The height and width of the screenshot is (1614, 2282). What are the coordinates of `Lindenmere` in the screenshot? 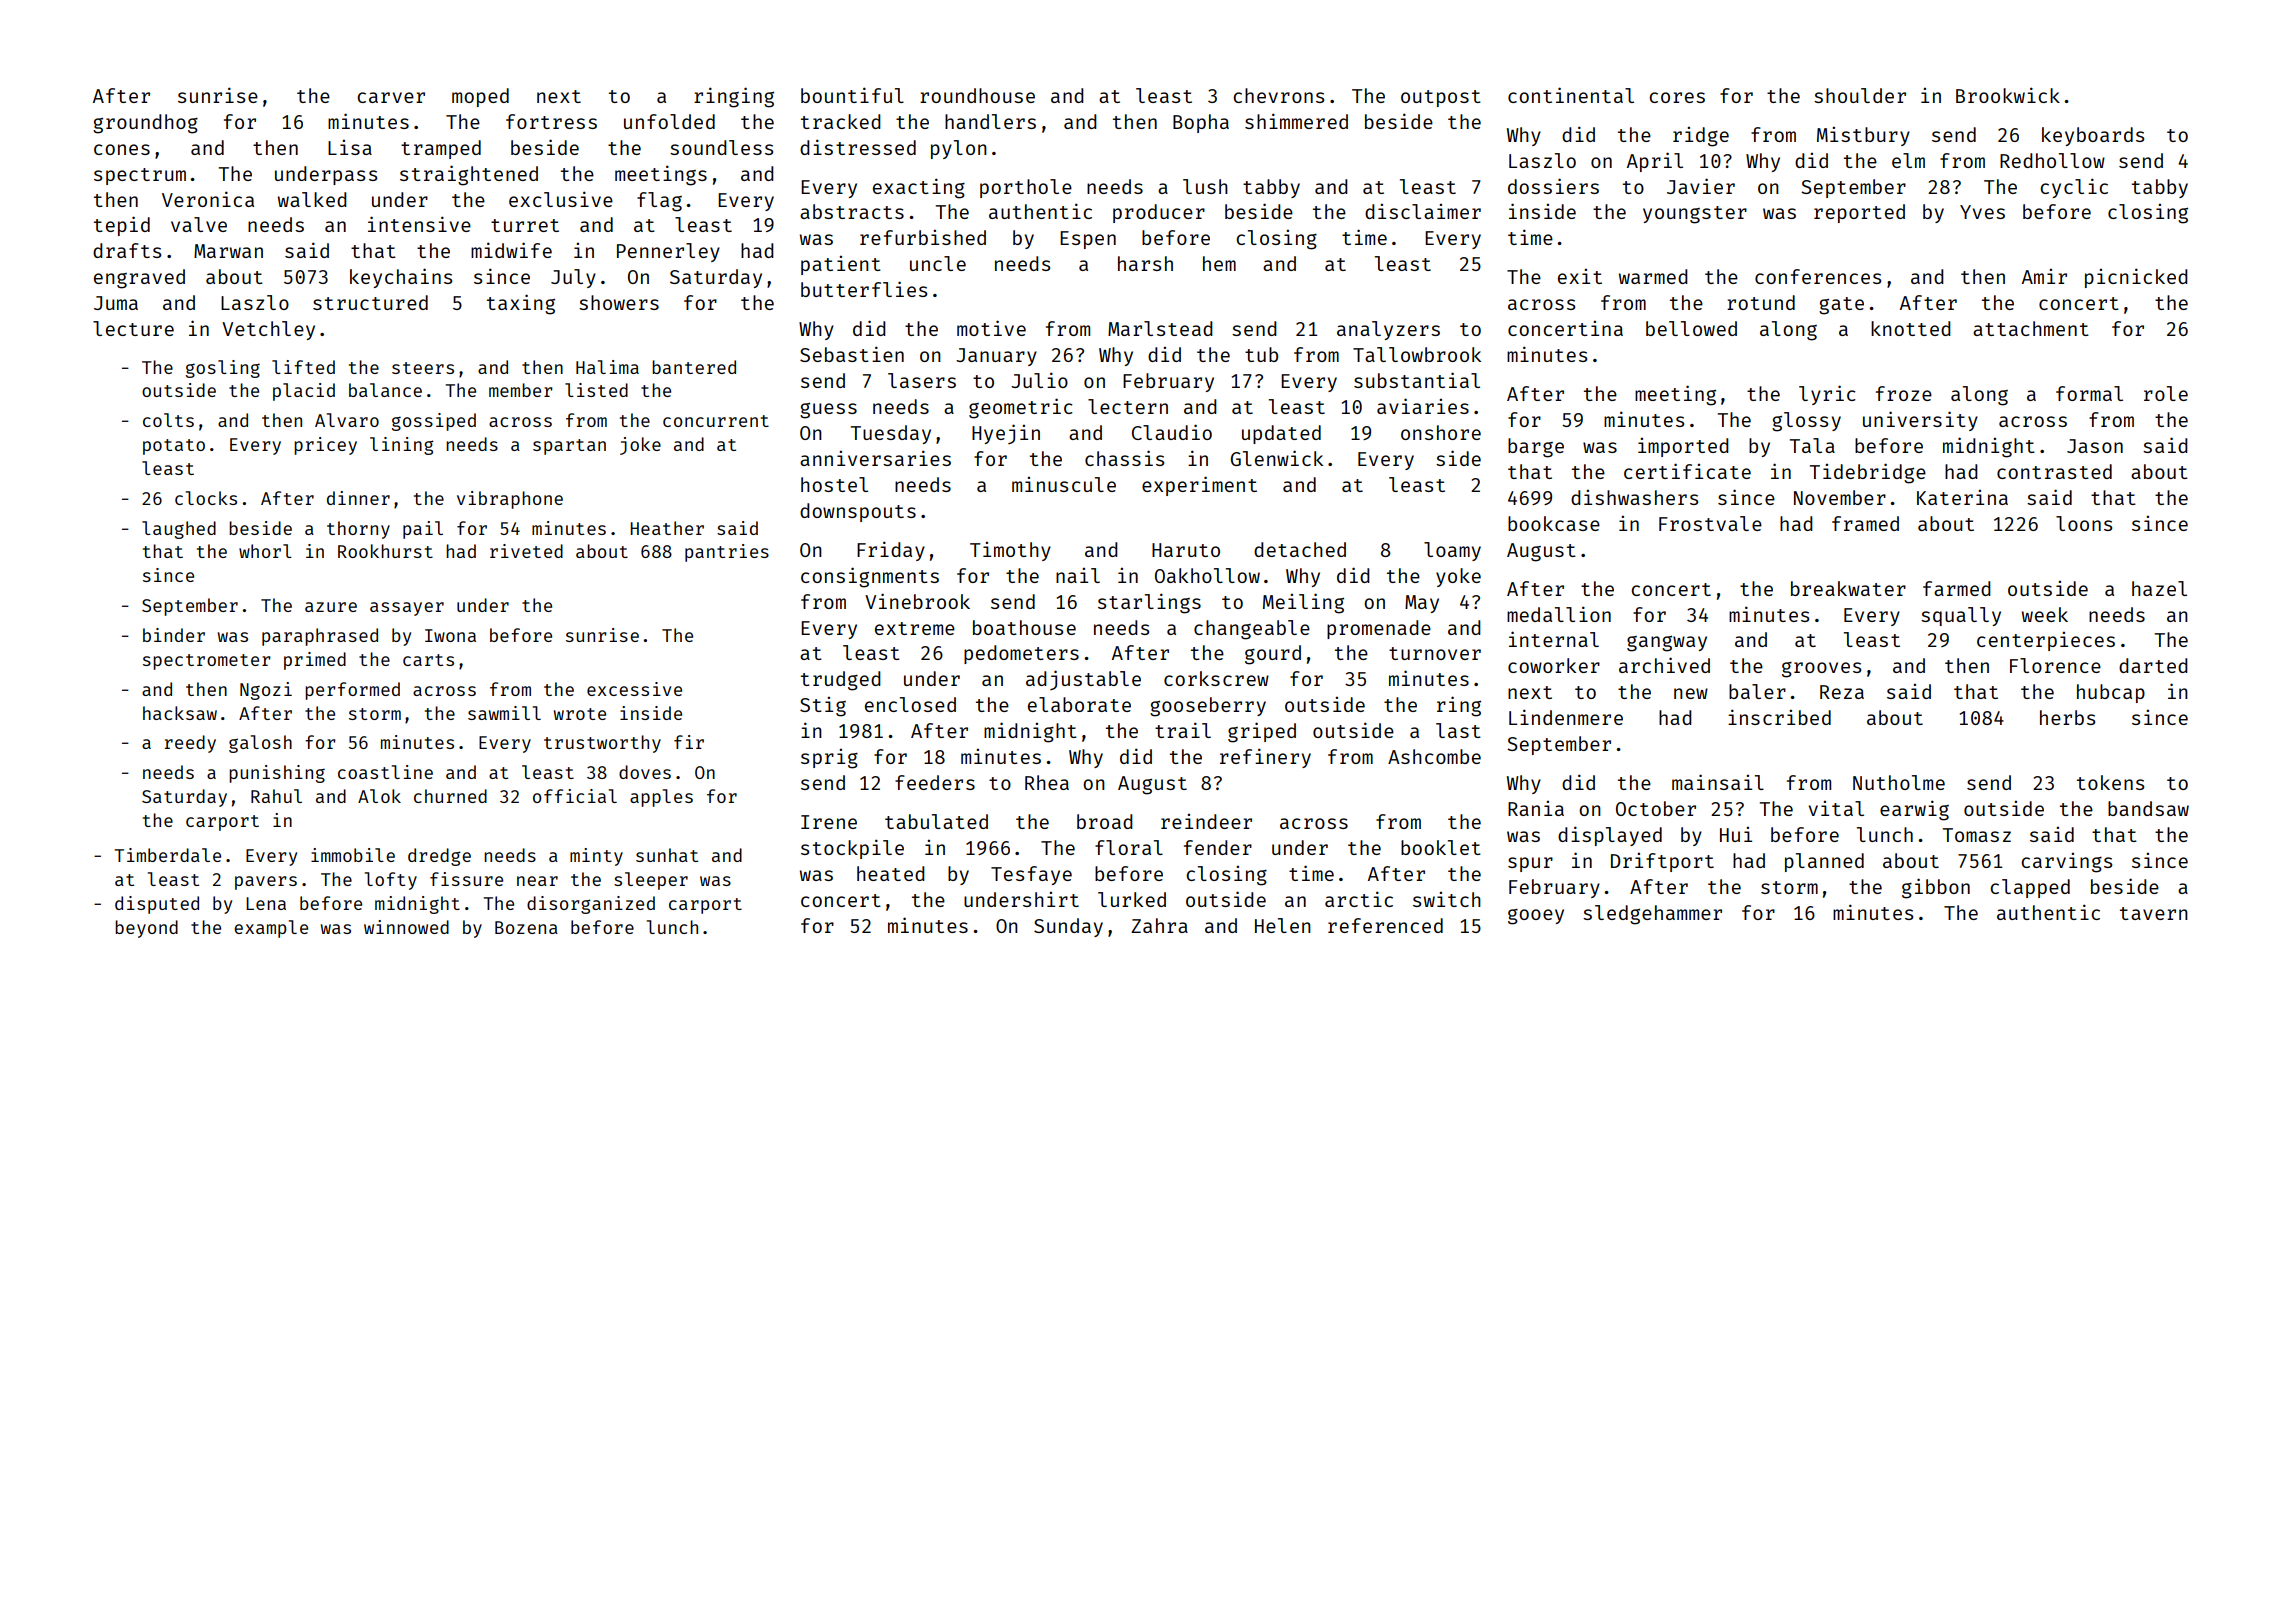 It's located at (1566, 717).
